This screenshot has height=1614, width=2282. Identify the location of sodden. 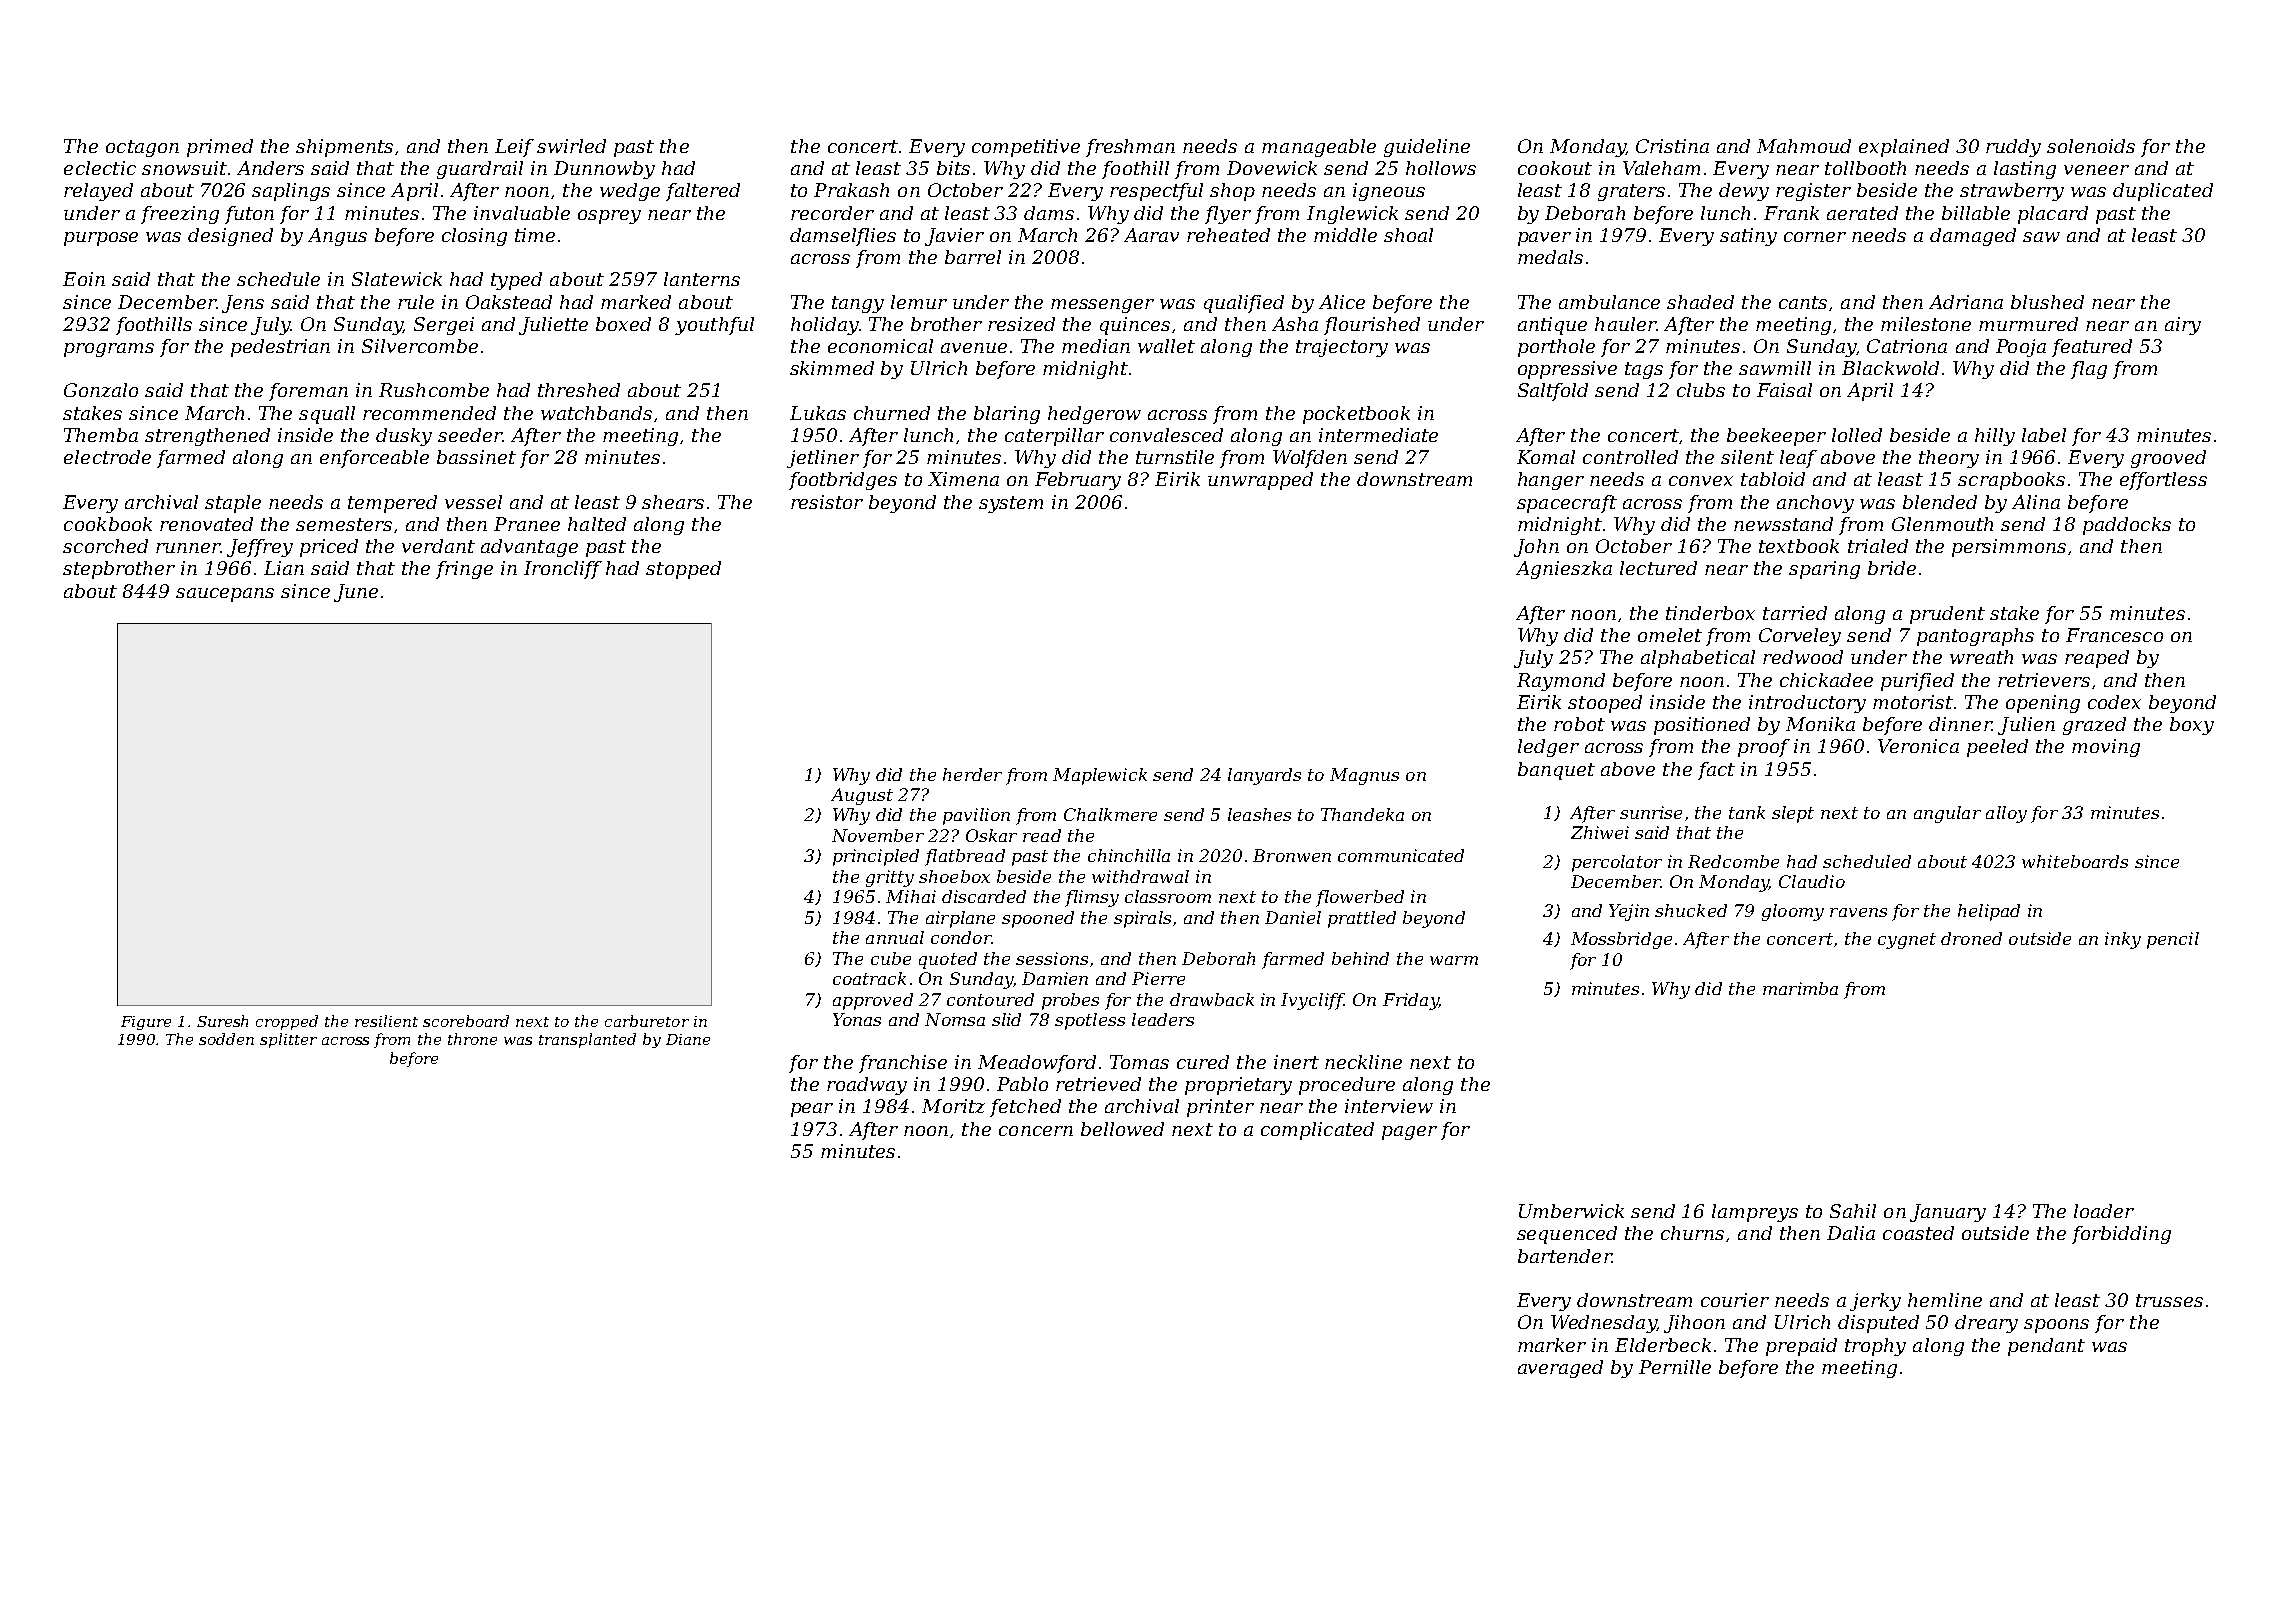
(226, 1039).
